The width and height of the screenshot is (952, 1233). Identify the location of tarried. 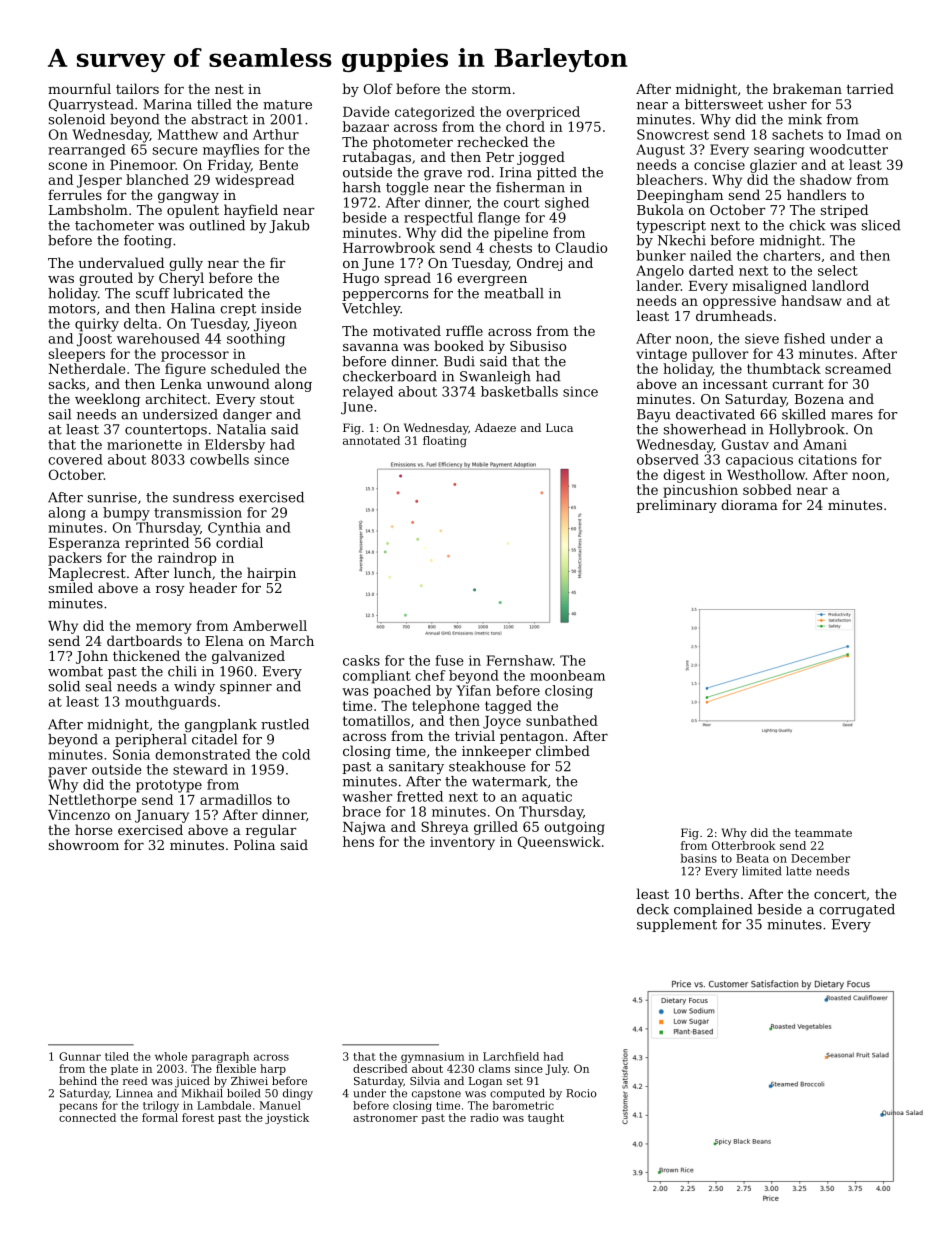
(870, 88).
